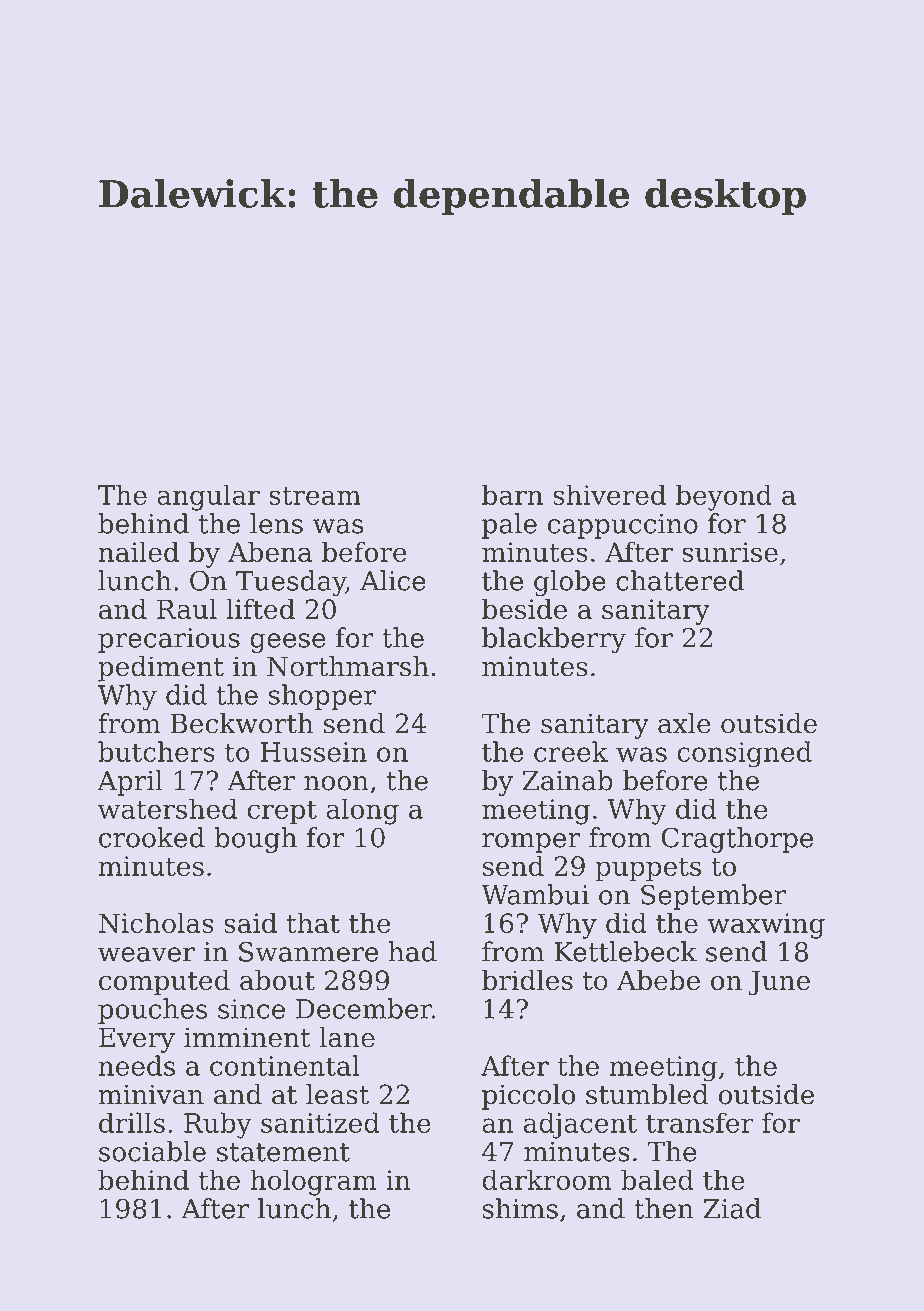 The height and width of the document is (1311, 924). Describe the element at coordinates (218, 1125) in the document. I see `Ruby` at that location.
